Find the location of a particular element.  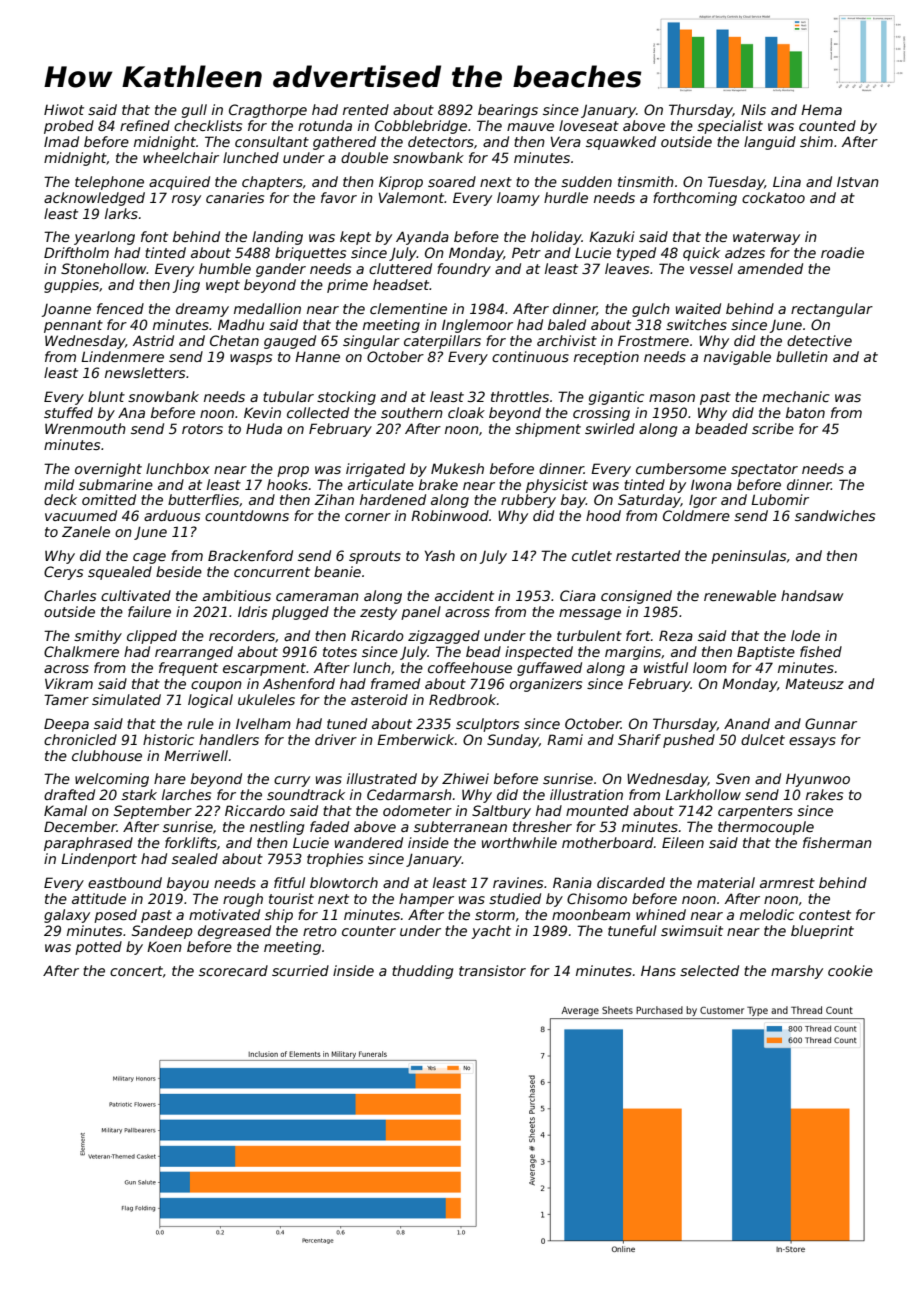

cumbersome is located at coordinates (681, 468).
